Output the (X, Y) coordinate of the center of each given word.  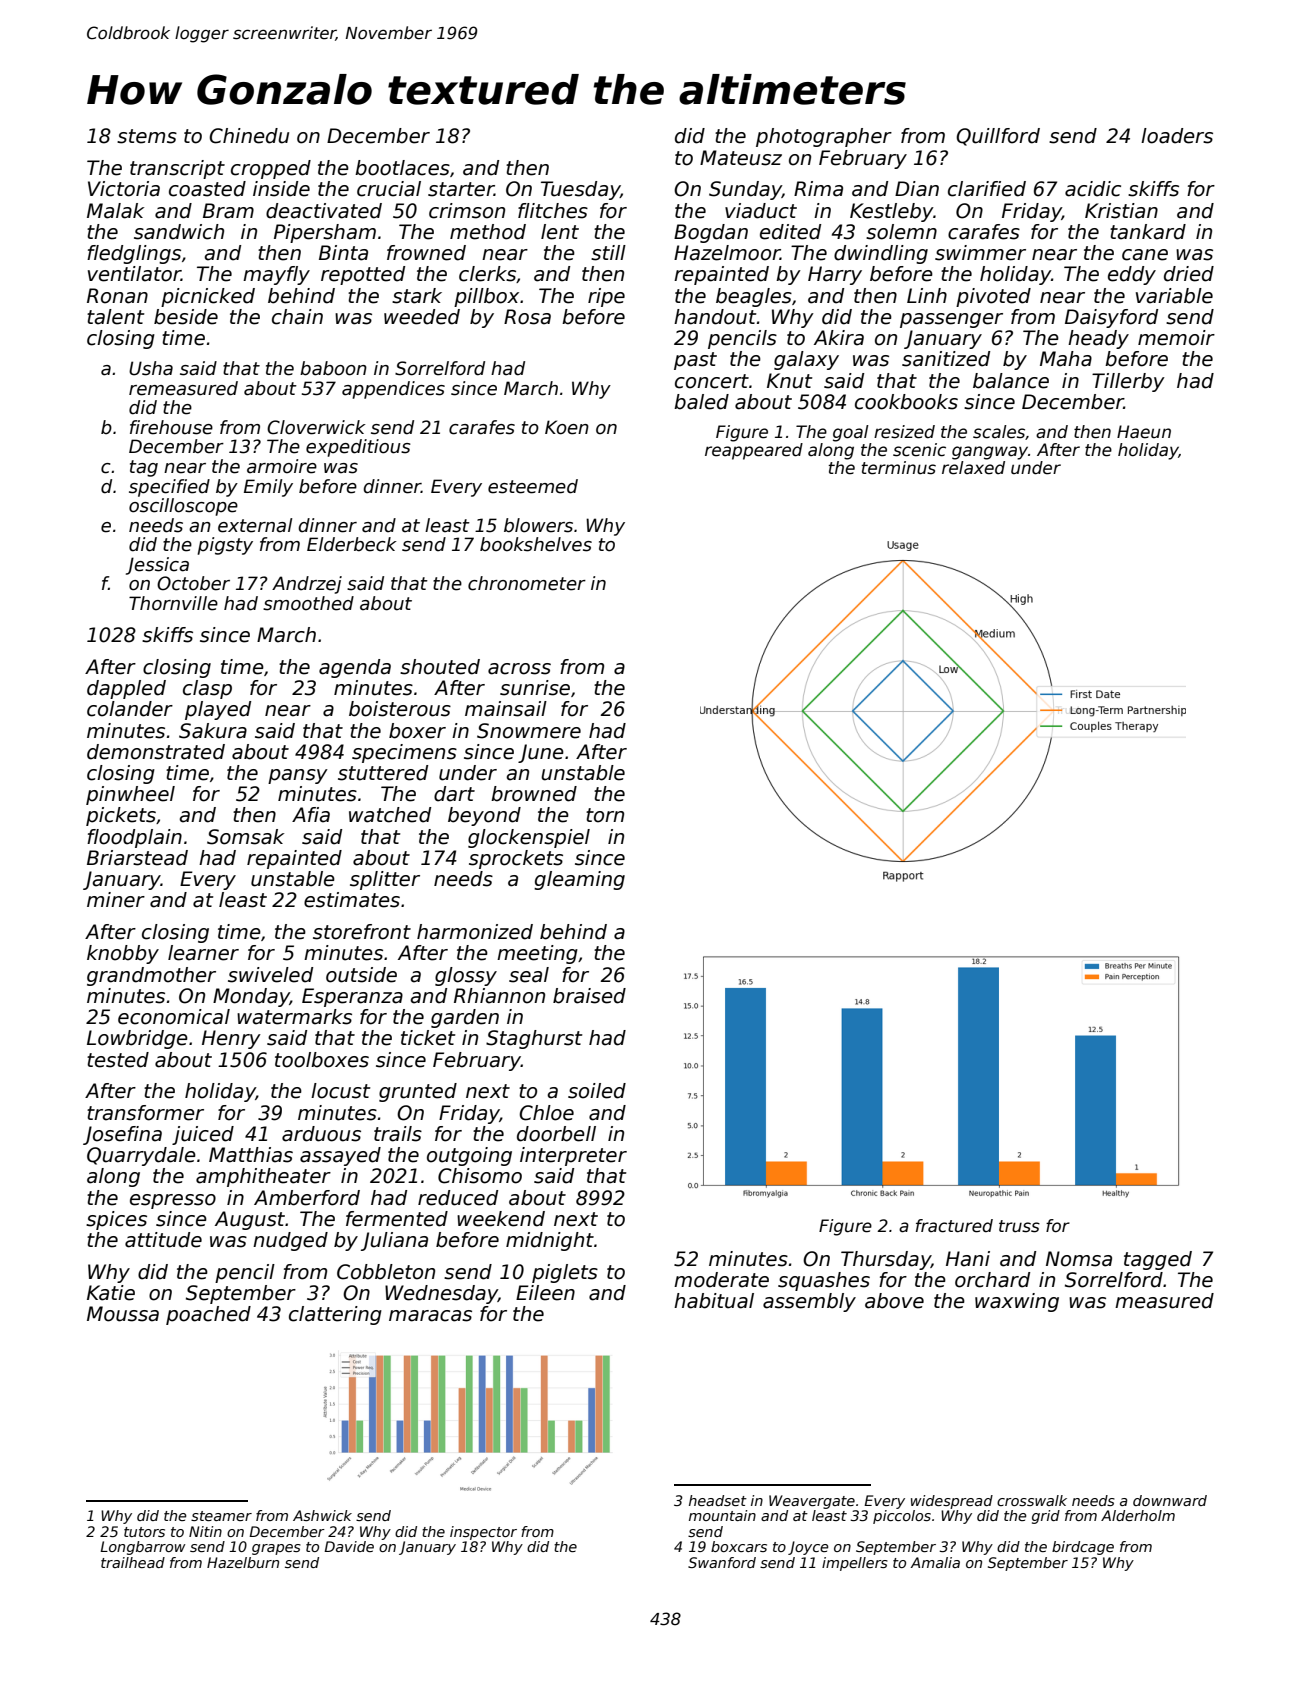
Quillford (998, 137)
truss (1019, 1226)
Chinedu (249, 136)
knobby (123, 954)
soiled (597, 1091)
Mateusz (741, 158)
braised (589, 996)
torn (605, 815)
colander (130, 709)
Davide (349, 1546)
